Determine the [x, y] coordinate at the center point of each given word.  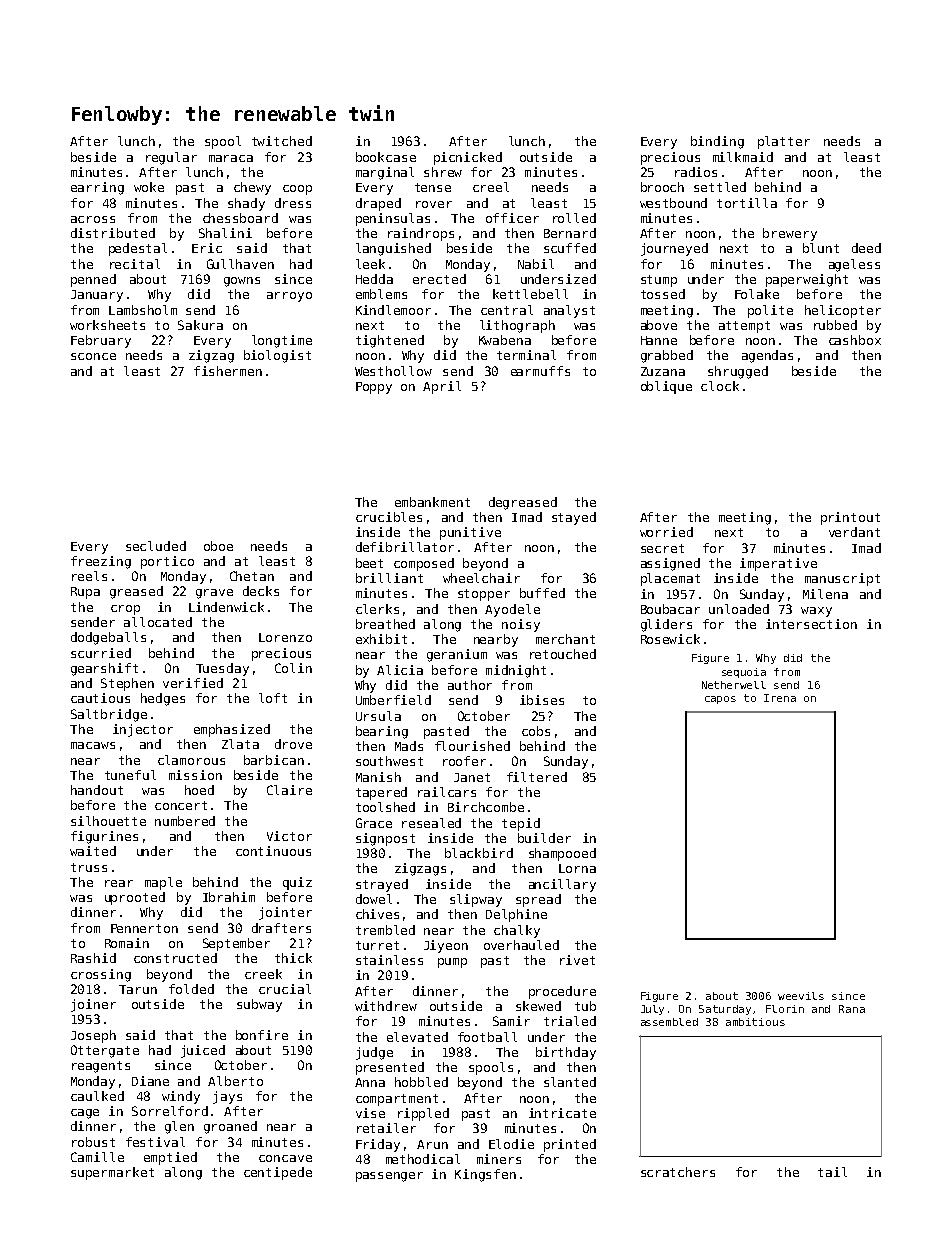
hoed [199, 790]
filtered [537, 777]
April [442, 387]
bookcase [386, 157]
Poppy [374, 388]
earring [97, 188]
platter [784, 142]
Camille [97, 1157]
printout [850, 518]
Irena [780, 698]
